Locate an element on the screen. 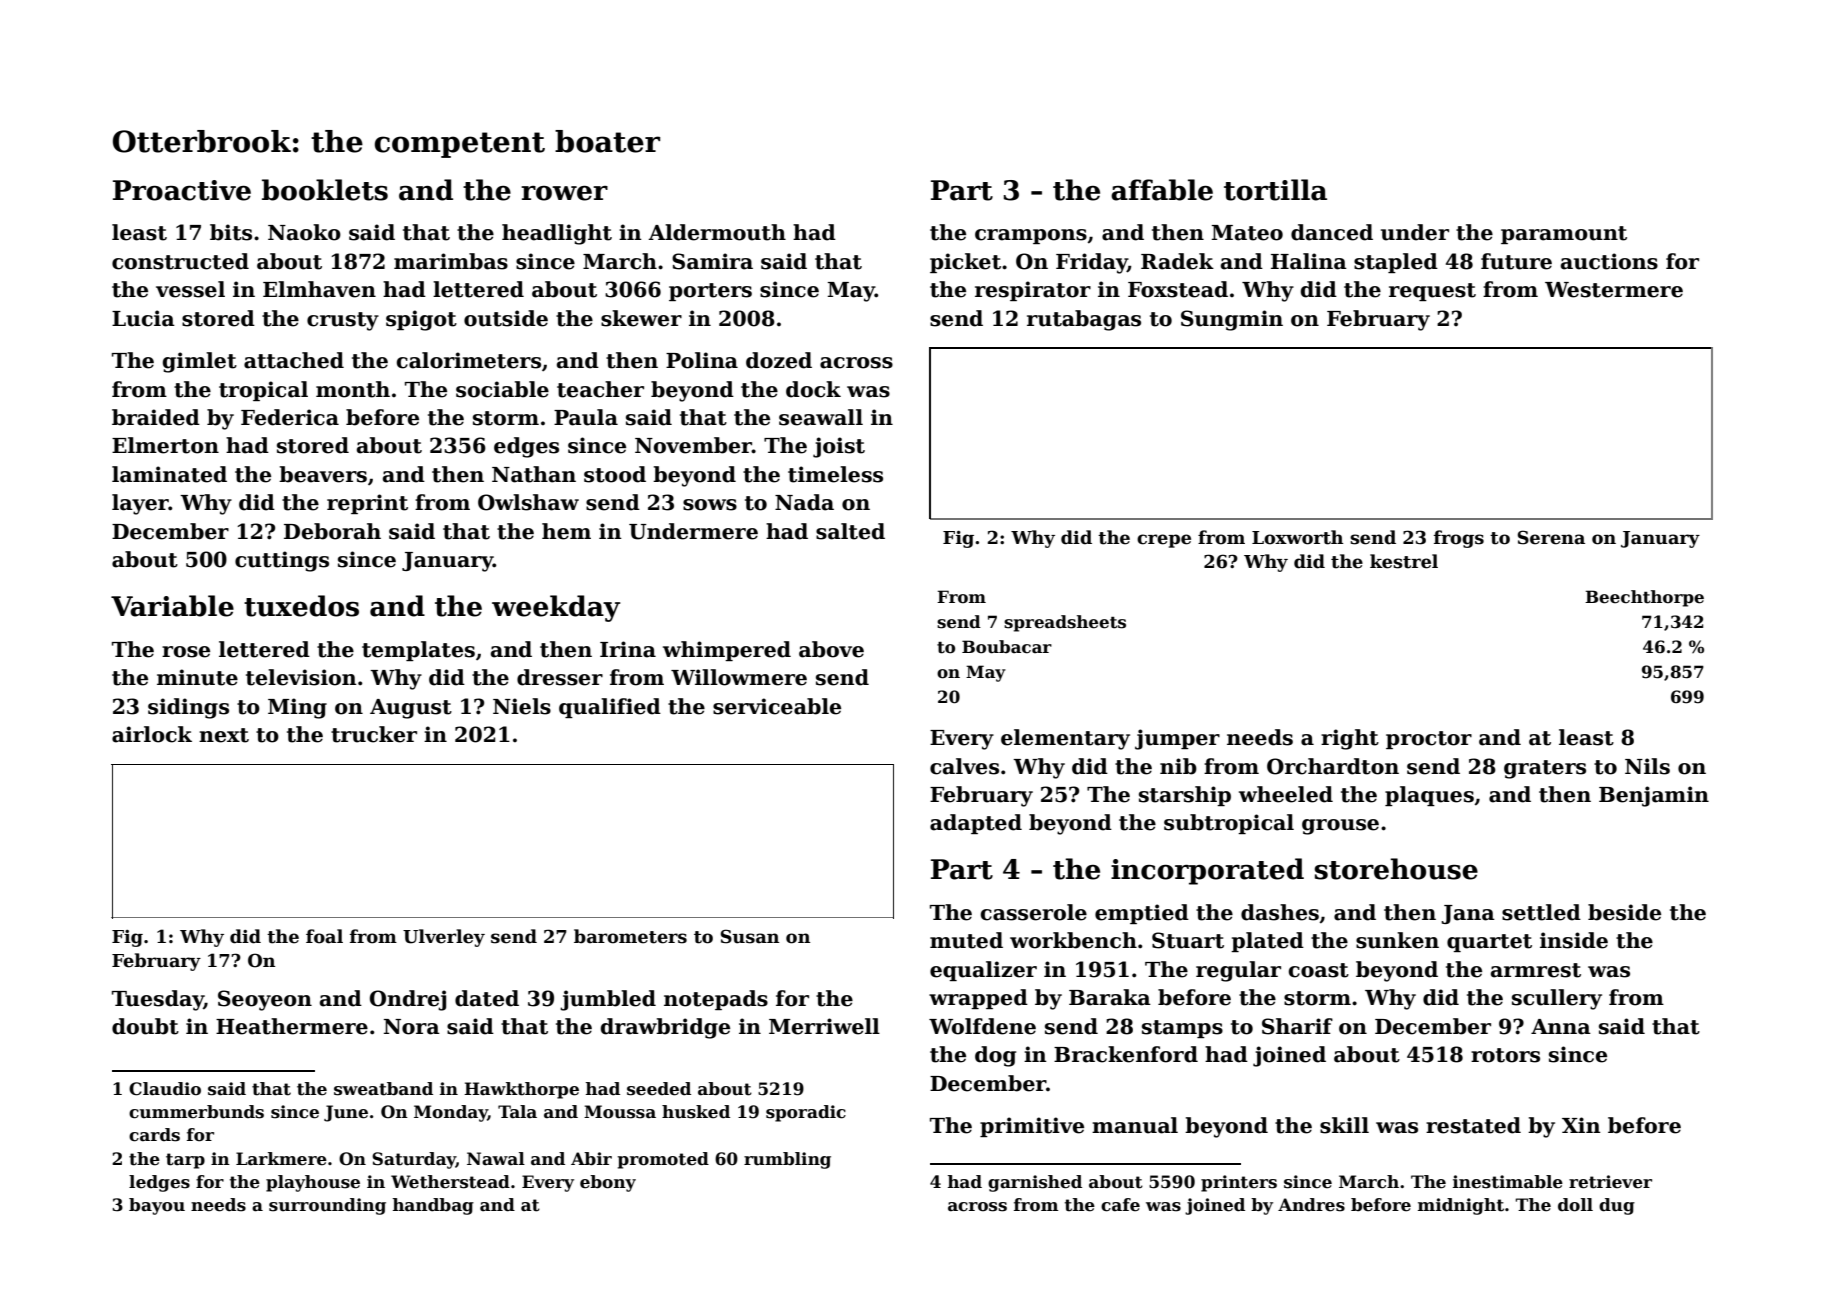 Image resolution: width=1824 pixels, height=1290 pixels. porters is located at coordinates (710, 292).
